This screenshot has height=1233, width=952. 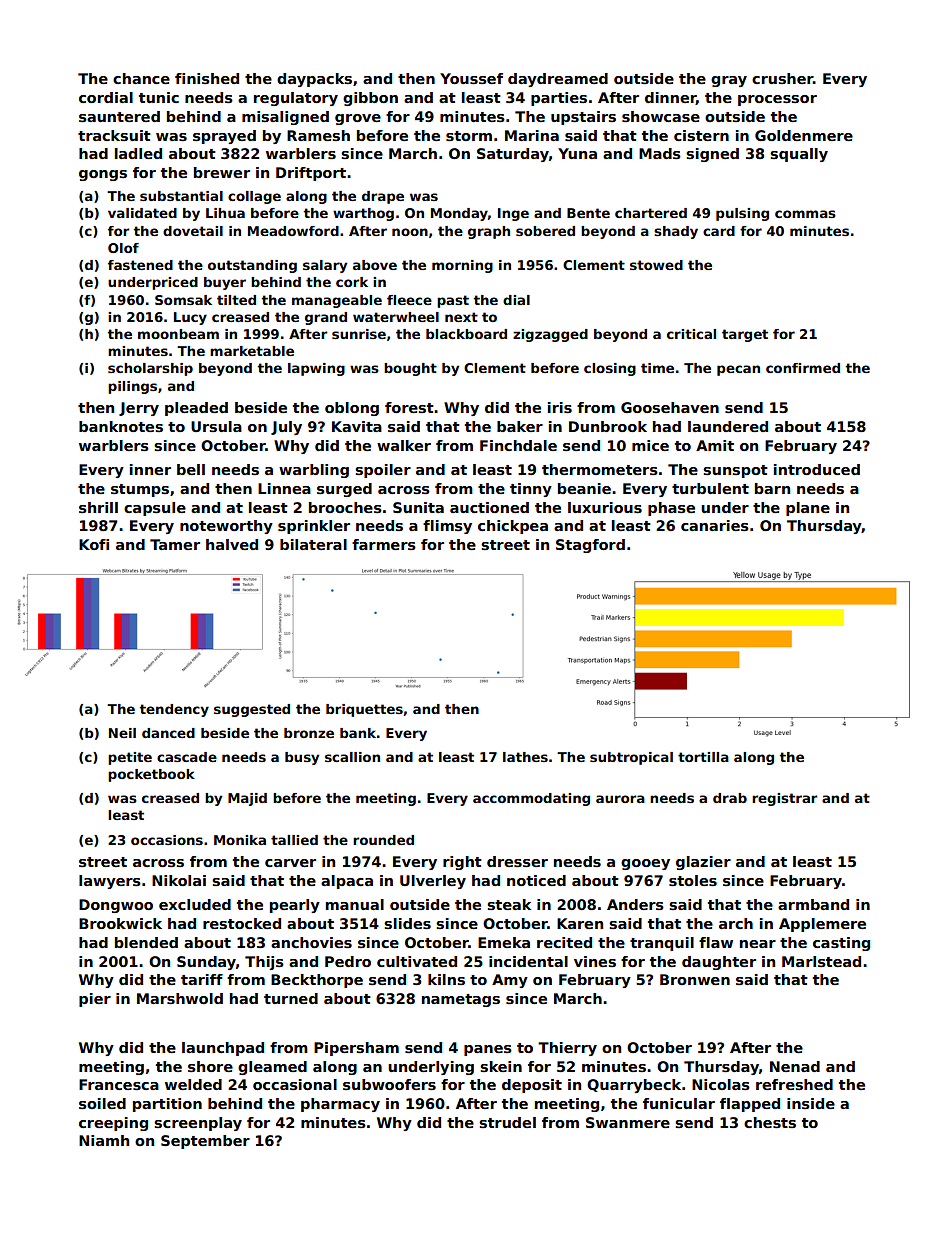 What do you see at coordinates (719, 231) in the screenshot?
I see `card` at bounding box center [719, 231].
